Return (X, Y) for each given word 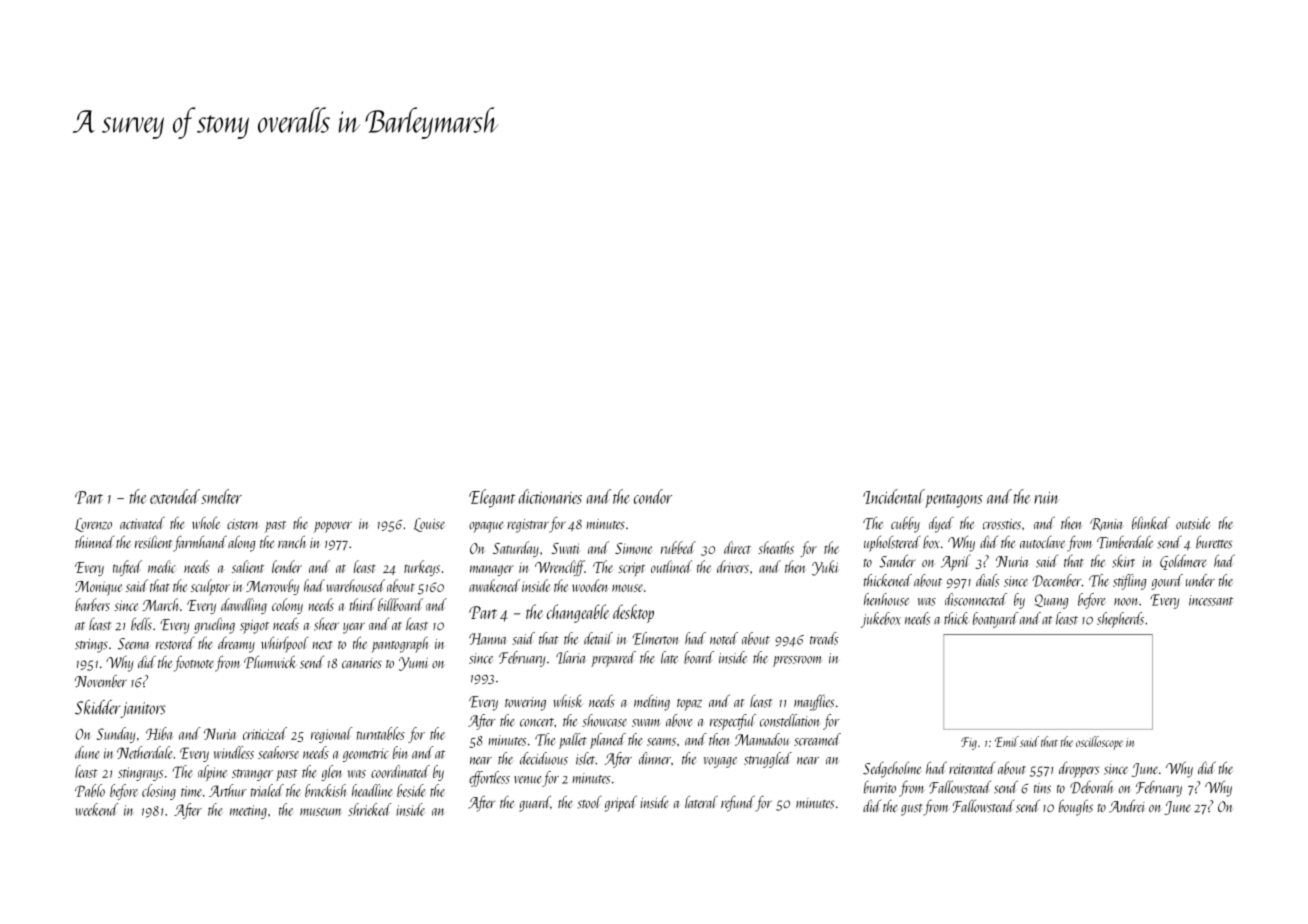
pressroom (797, 661)
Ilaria (571, 657)
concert (537, 722)
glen (332, 773)
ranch (292, 542)
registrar (528, 526)
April (956, 563)
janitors (143, 710)
